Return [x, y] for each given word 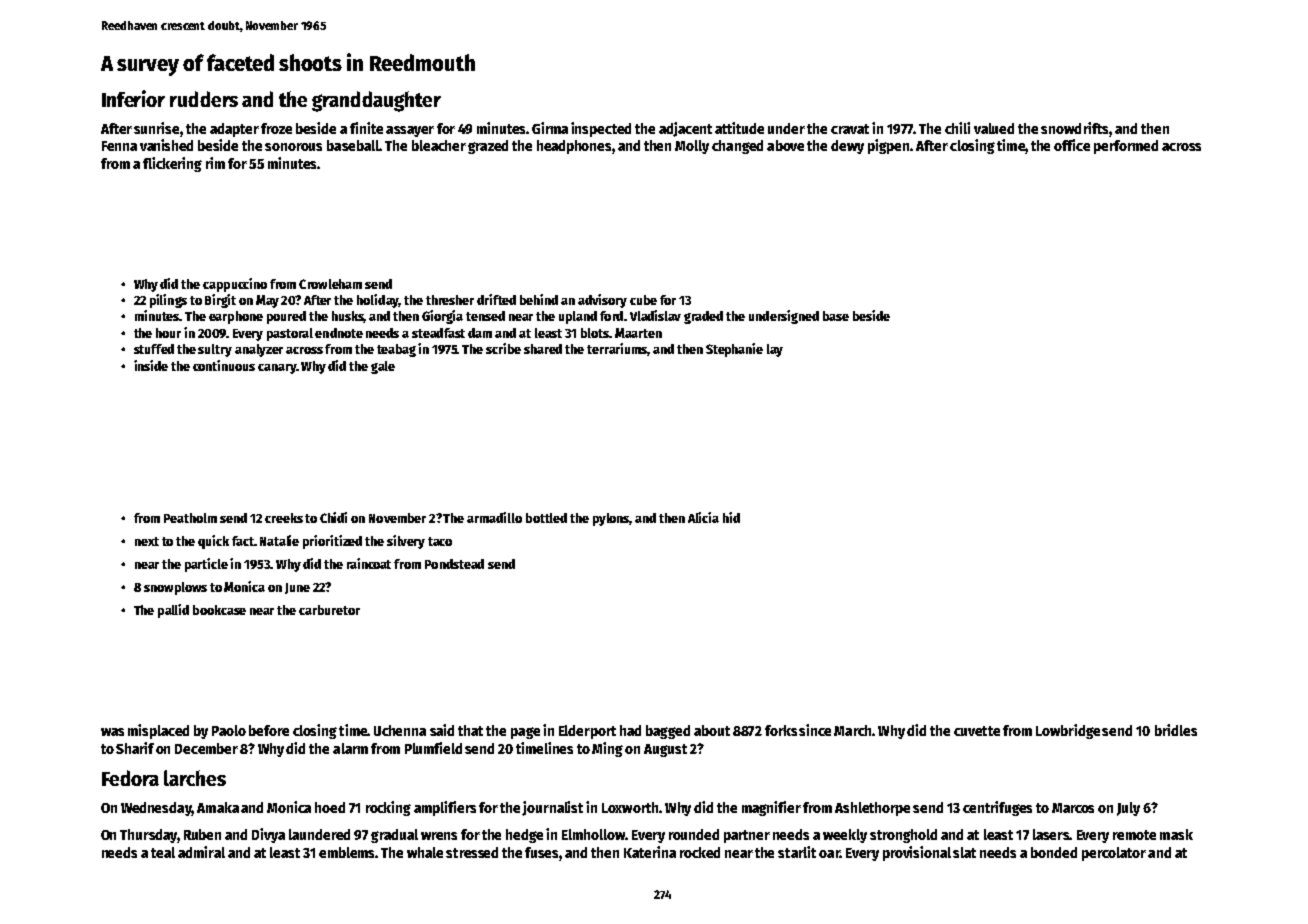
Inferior [133, 98]
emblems [346, 852]
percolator [1114, 854]
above [785, 145]
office [1072, 145]
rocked [700, 852]
